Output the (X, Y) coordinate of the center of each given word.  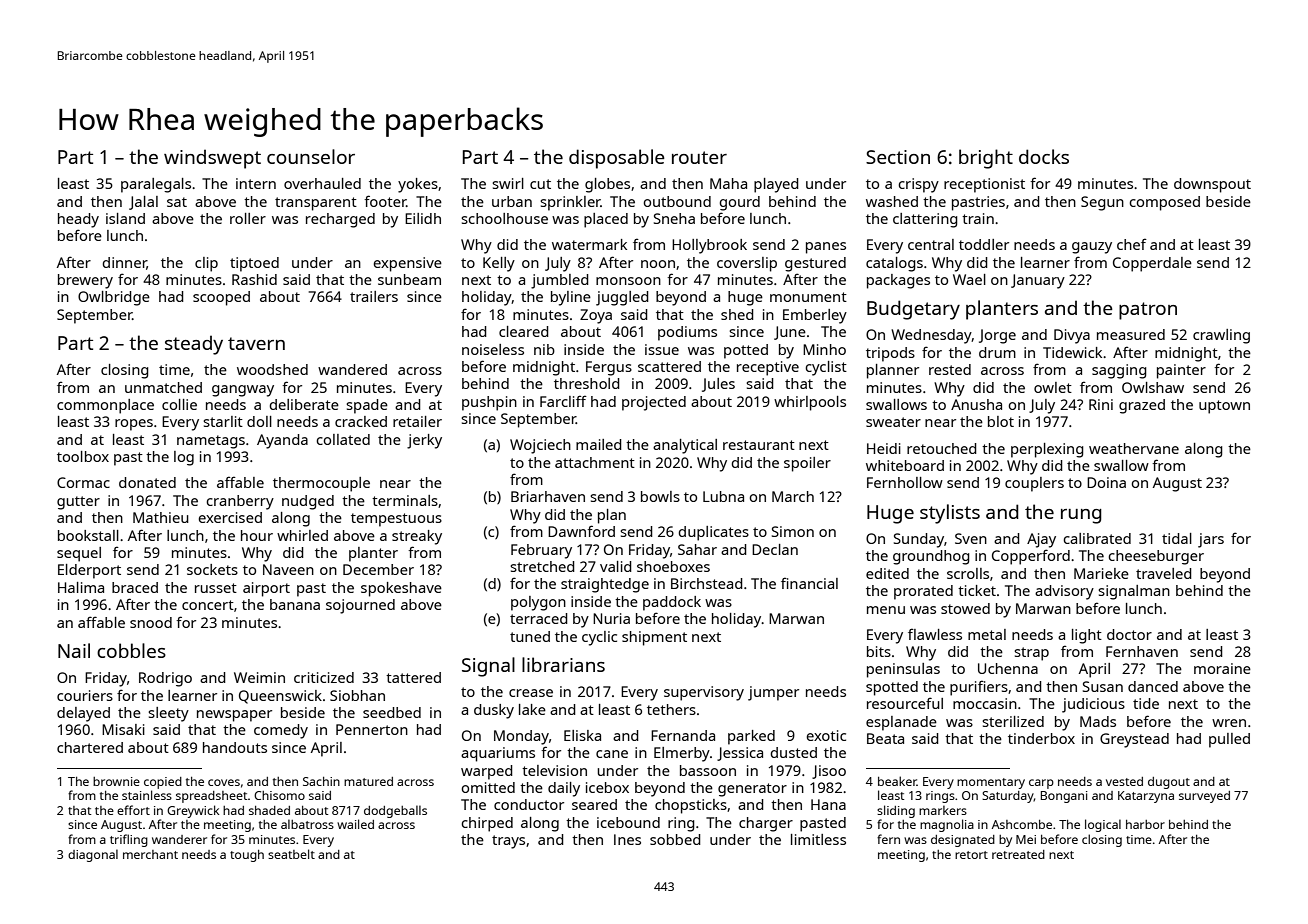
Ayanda (282, 441)
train (978, 218)
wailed (355, 824)
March (793, 496)
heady (78, 220)
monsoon (628, 281)
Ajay (1041, 540)
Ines (627, 839)
